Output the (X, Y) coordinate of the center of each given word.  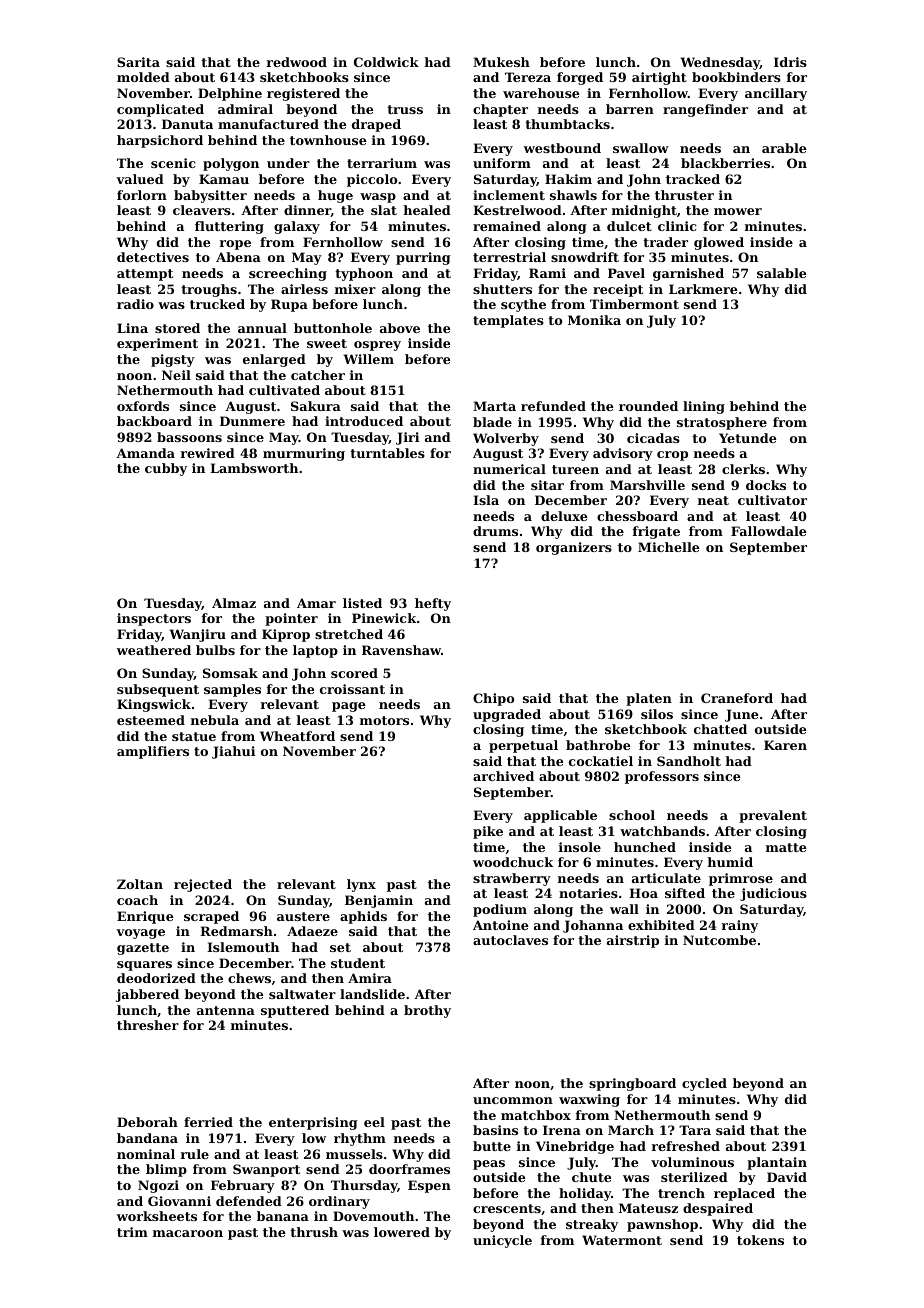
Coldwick (386, 62)
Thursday (364, 1186)
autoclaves (510, 940)
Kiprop (286, 635)
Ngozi (158, 1186)
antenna (226, 1010)
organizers (574, 548)
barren (630, 109)
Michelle (668, 547)
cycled (704, 1084)
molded (143, 77)
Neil (176, 375)
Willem (368, 359)
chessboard (637, 516)
